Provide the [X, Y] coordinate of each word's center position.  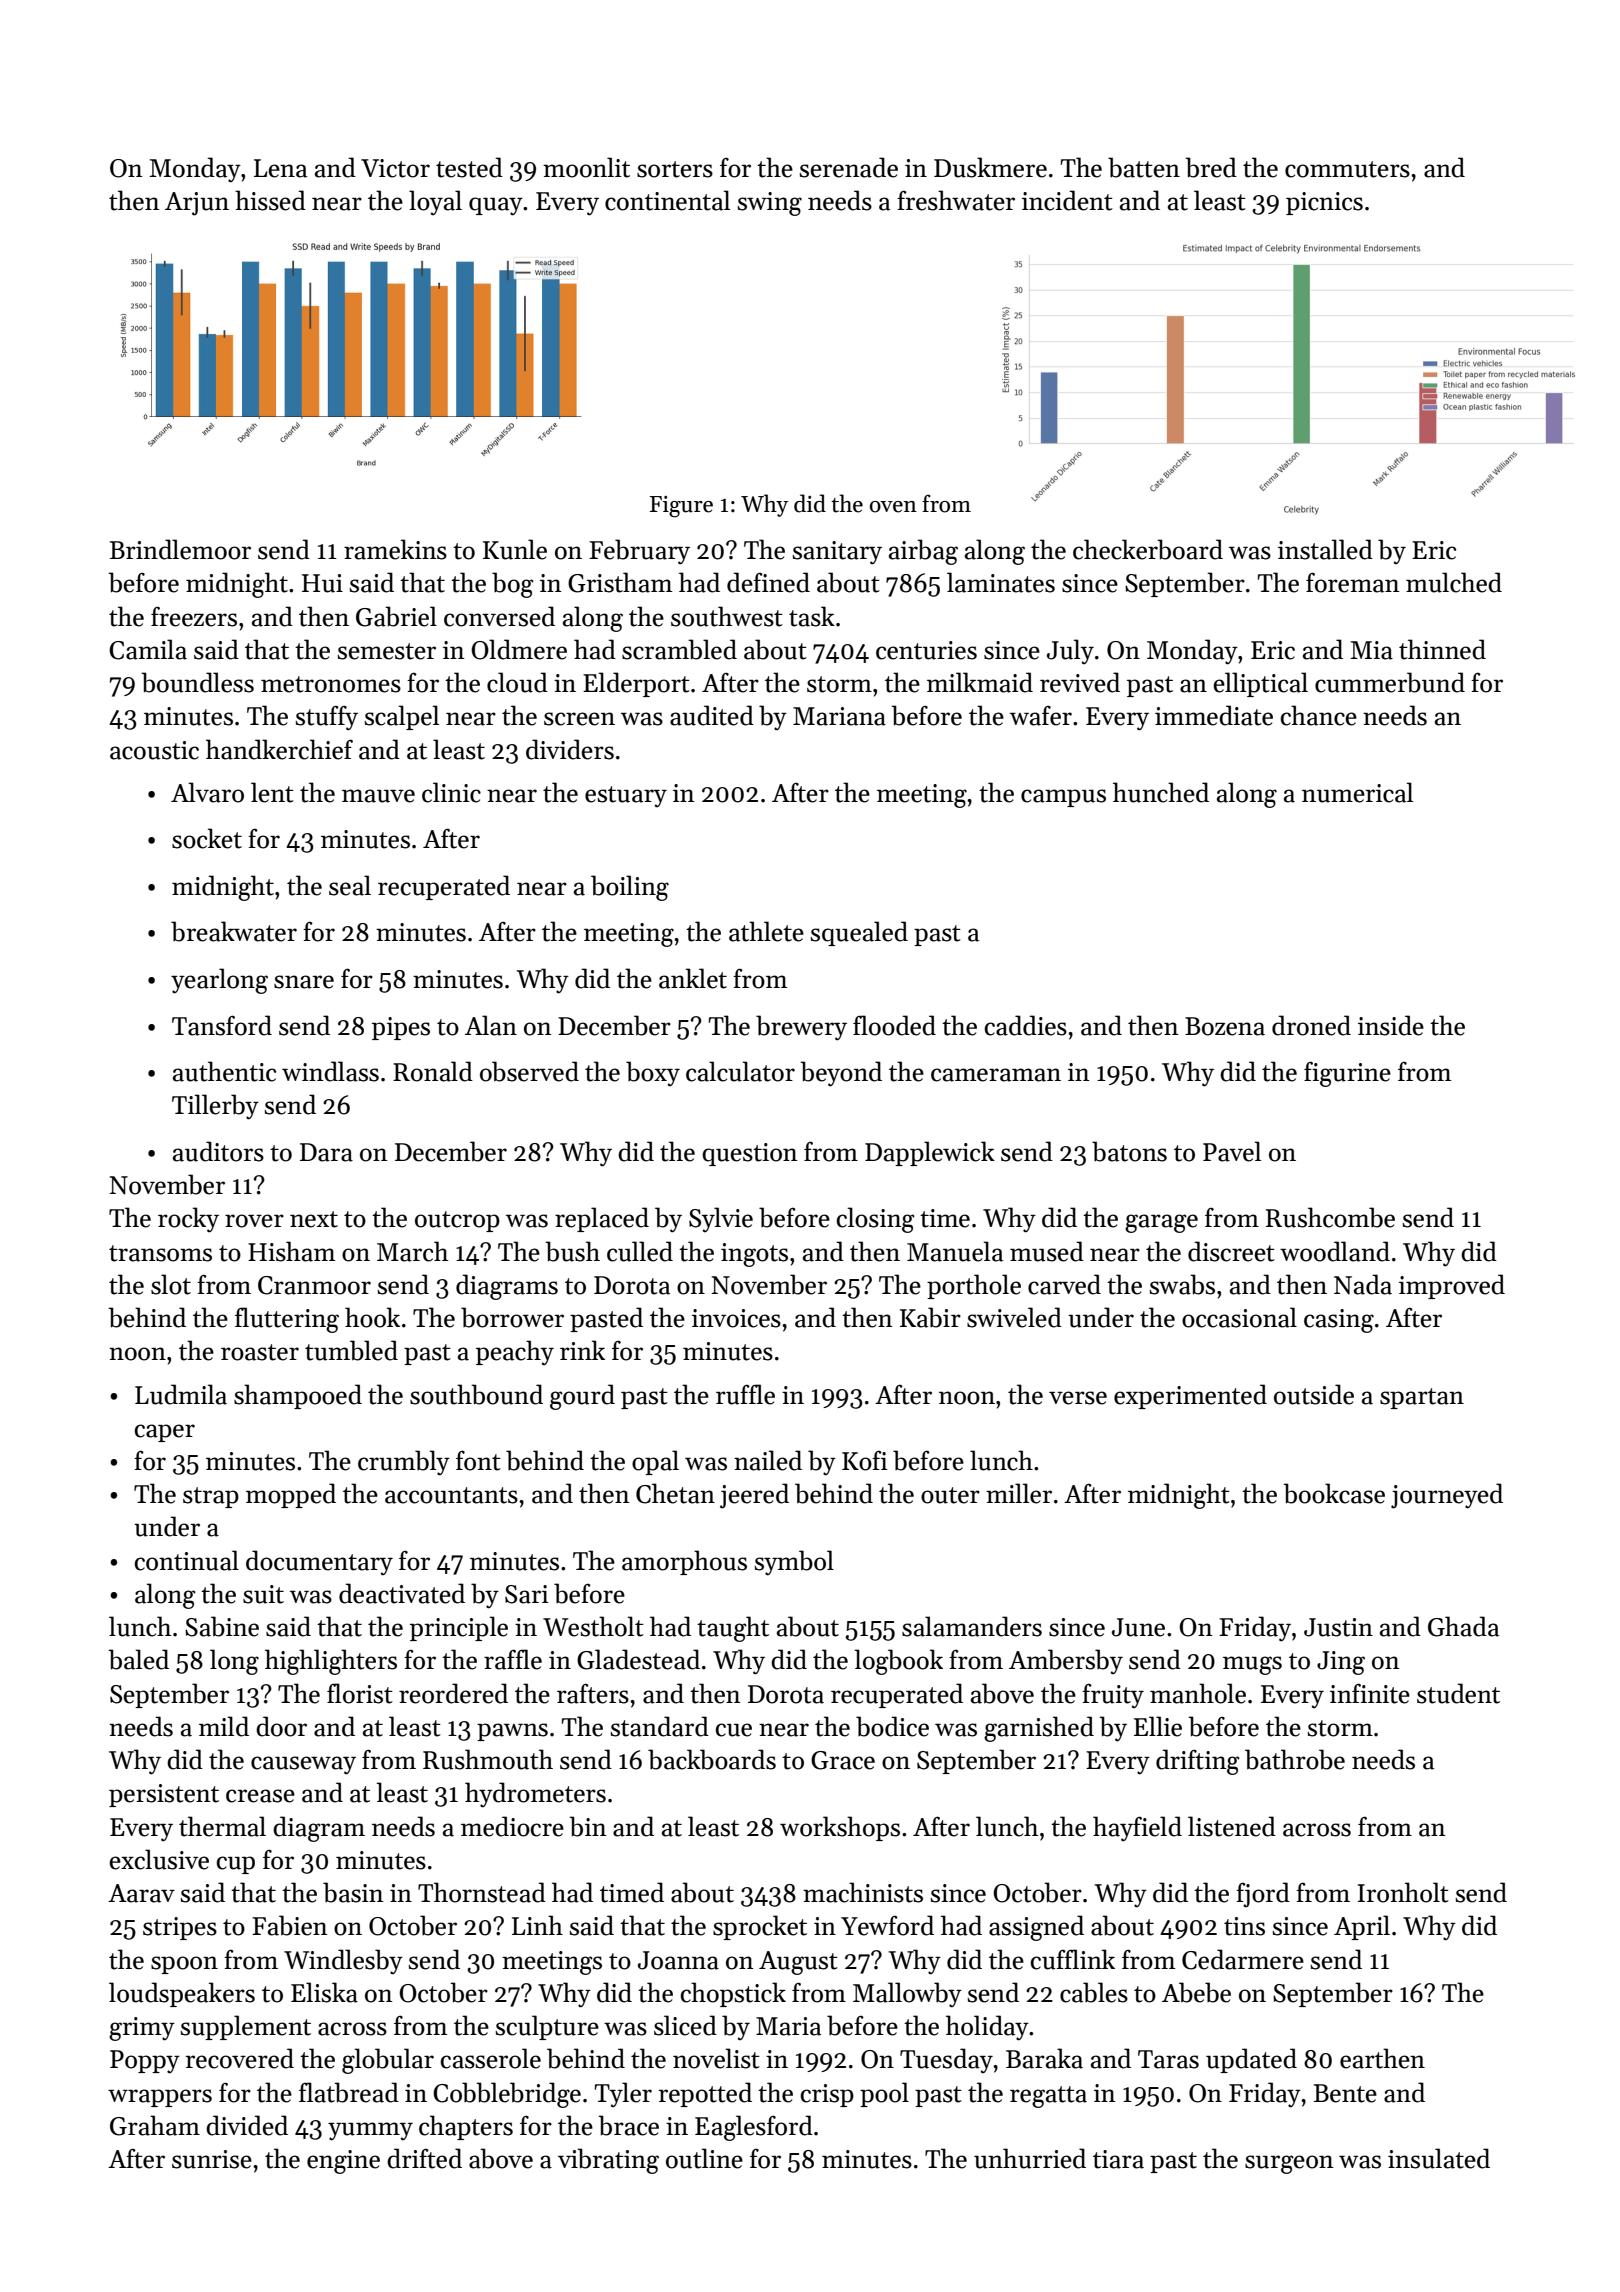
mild [224, 1726]
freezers [194, 616]
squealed [859, 933]
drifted [424, 2158]
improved [1452, 1286]
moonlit [586, 167]
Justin [1338, 1627]
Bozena [1225, 1026]
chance [1319, 715]
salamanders [972, 1626]
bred [1211, 167]
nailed [768, 1460]
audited [712, 715]
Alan [491, 1025]
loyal [435, 202]
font [478, 1460]
